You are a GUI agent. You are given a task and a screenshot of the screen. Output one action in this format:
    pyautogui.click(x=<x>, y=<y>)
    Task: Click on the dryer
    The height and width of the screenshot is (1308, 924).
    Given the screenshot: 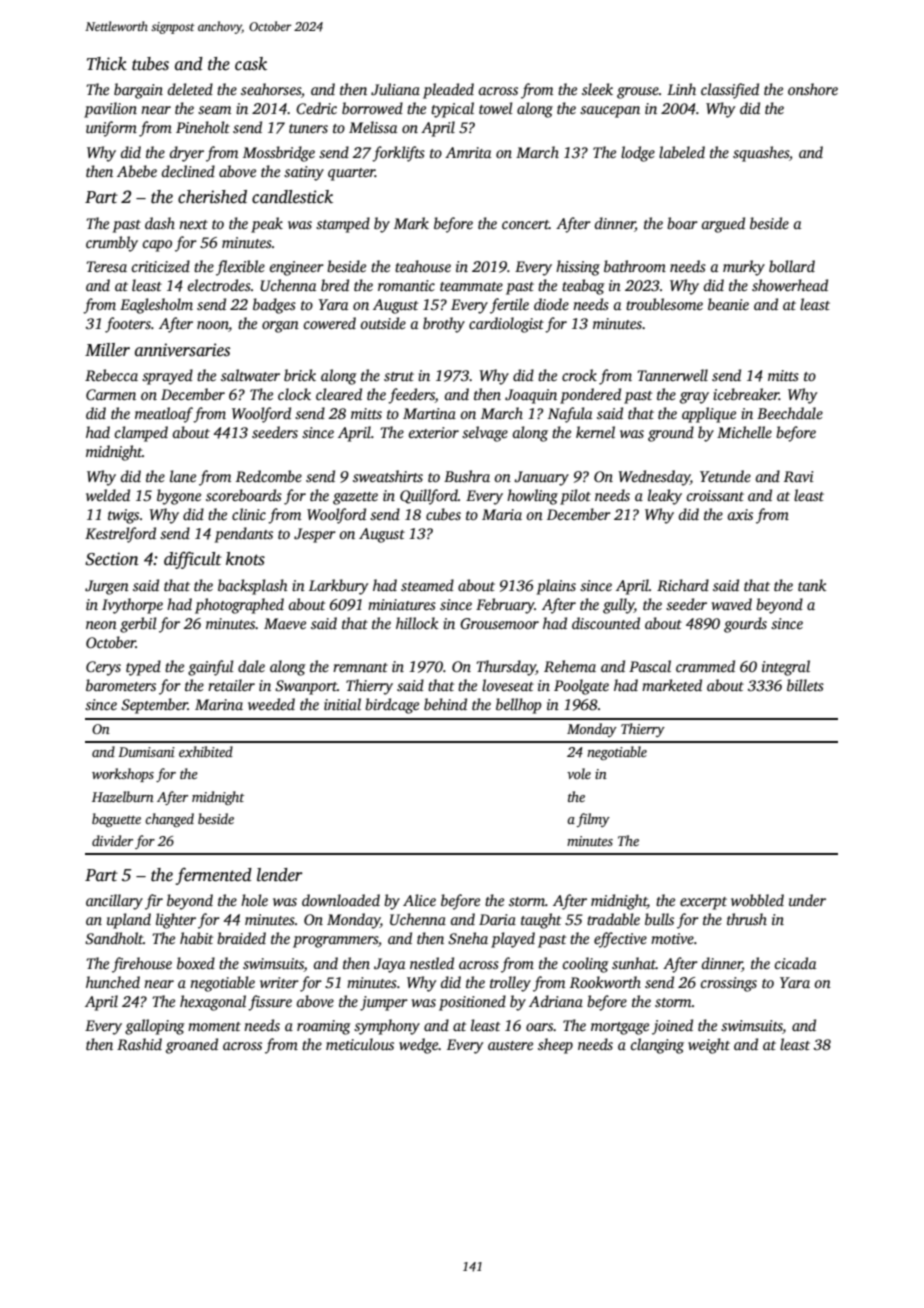 What is the action you would take?
    pyautogui.click(x=187, y=154)
